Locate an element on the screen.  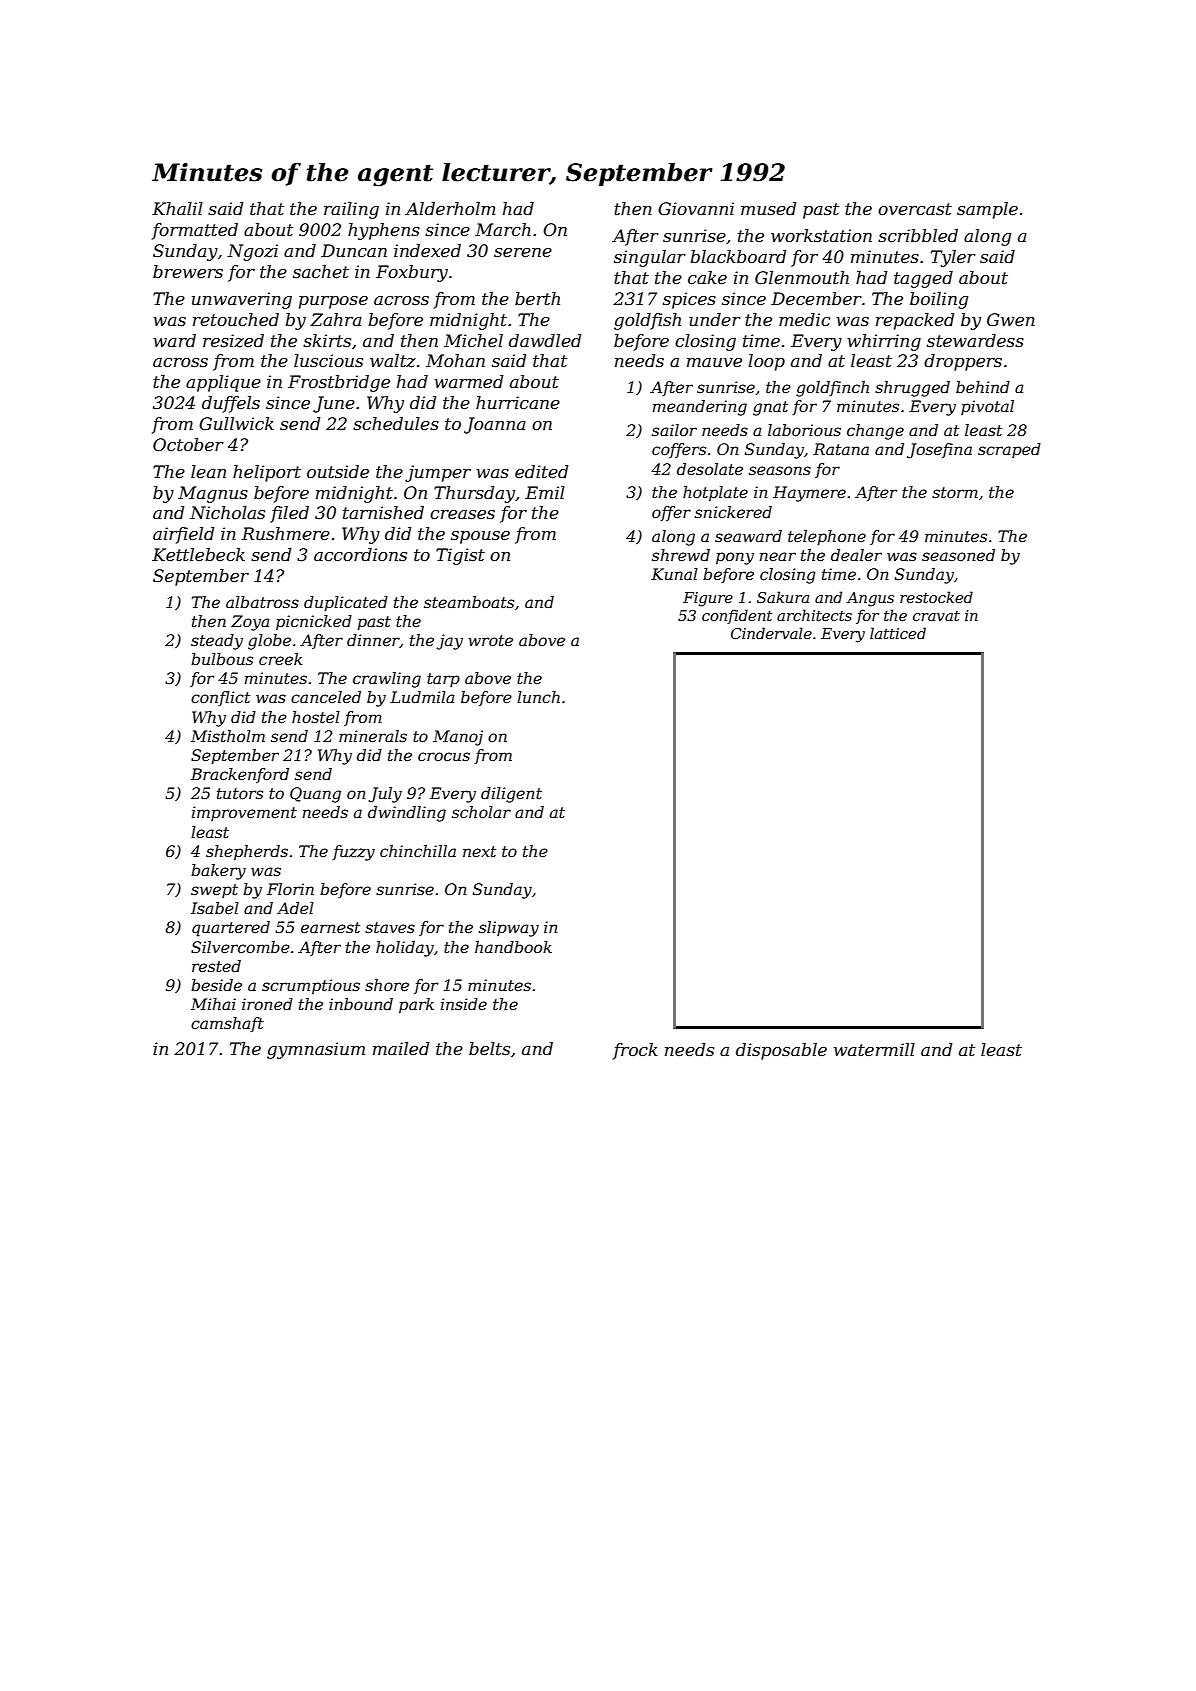
airfield is located at coordinates (183, 535).
